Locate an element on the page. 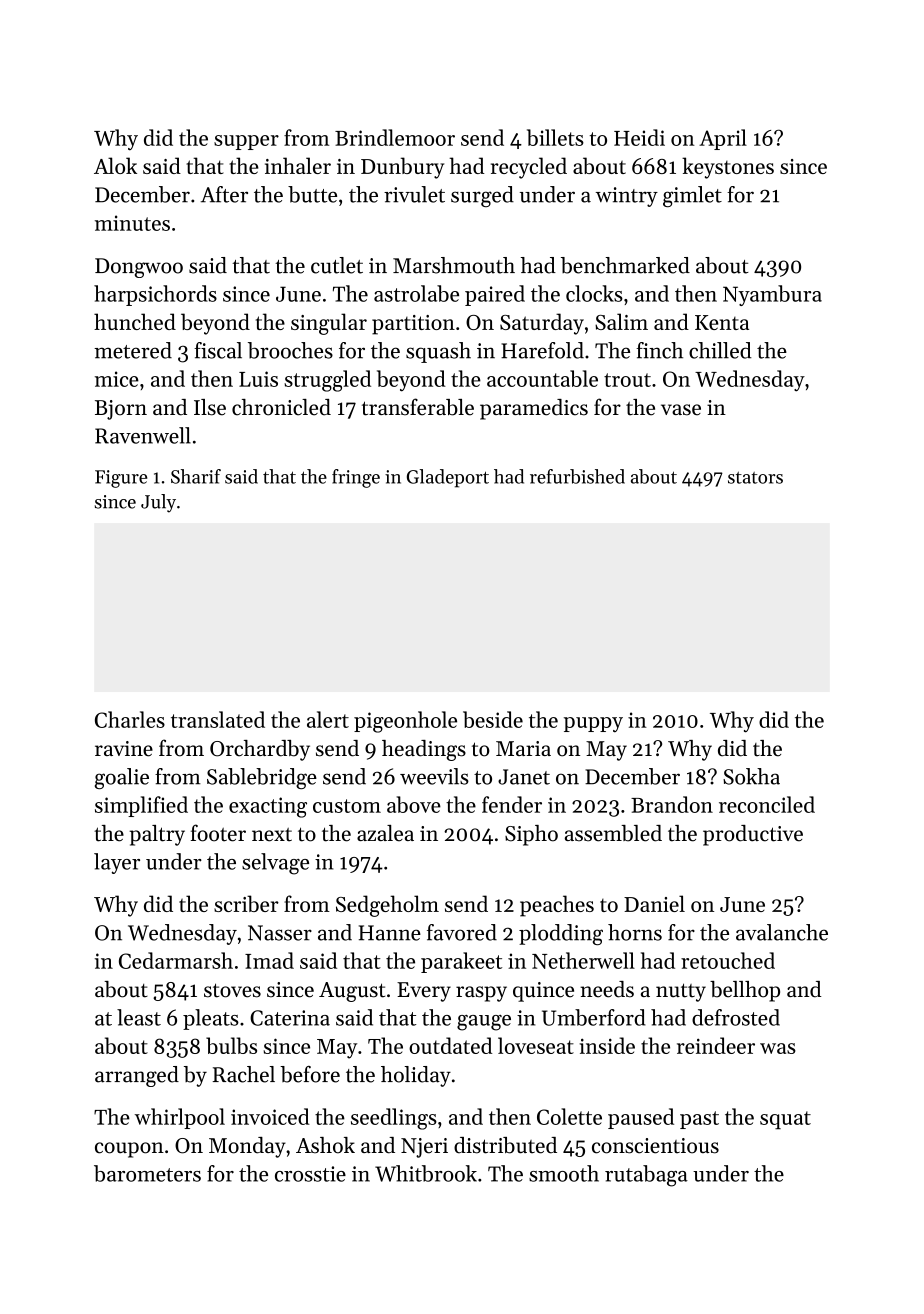  footer is located at coordinates (218, 833).
